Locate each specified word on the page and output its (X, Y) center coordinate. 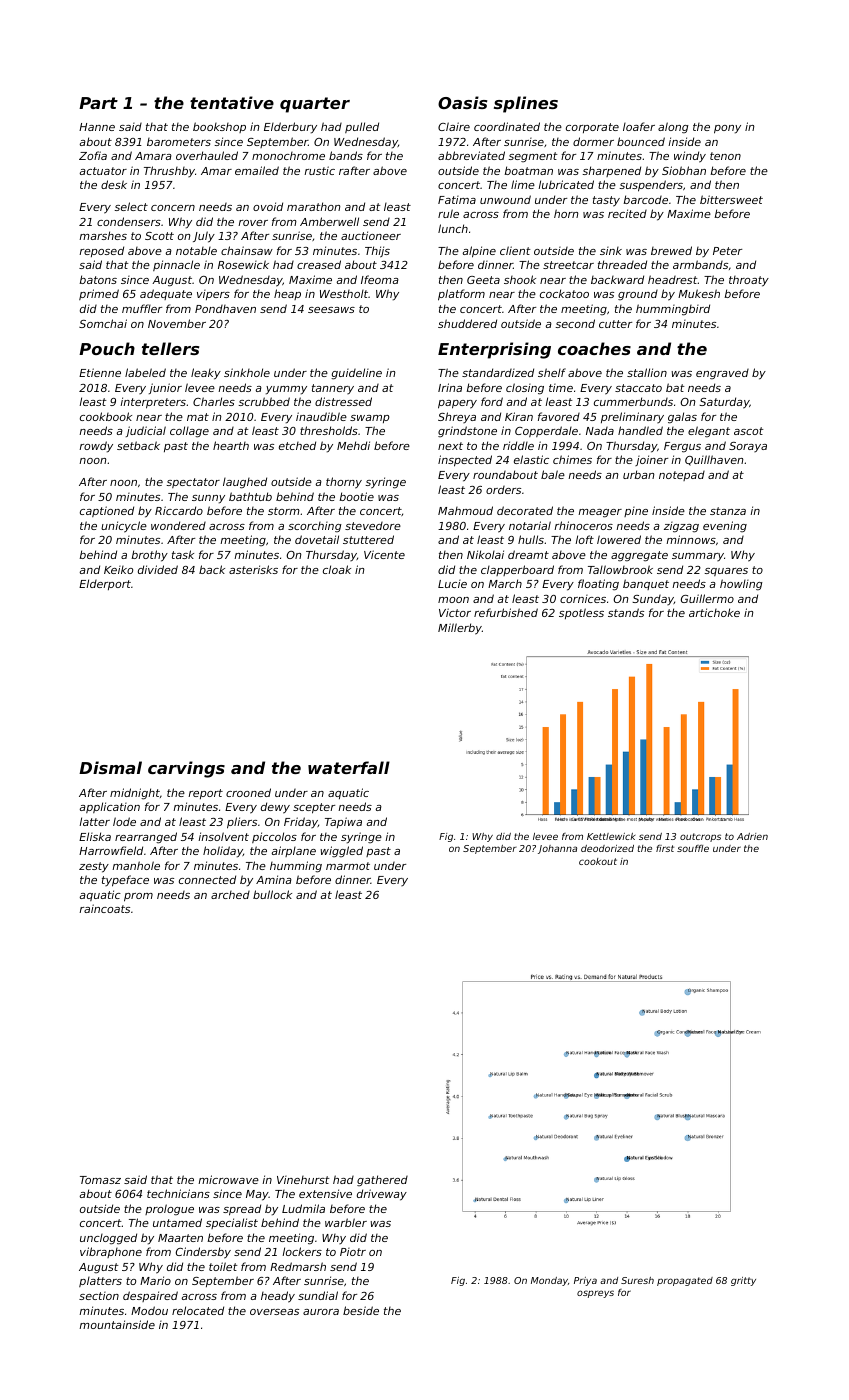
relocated (198, 1310)
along (673, 128)
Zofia (93, 155)
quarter (315, 105)
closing (525, 389)
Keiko (118, 570)
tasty (606, 201)
